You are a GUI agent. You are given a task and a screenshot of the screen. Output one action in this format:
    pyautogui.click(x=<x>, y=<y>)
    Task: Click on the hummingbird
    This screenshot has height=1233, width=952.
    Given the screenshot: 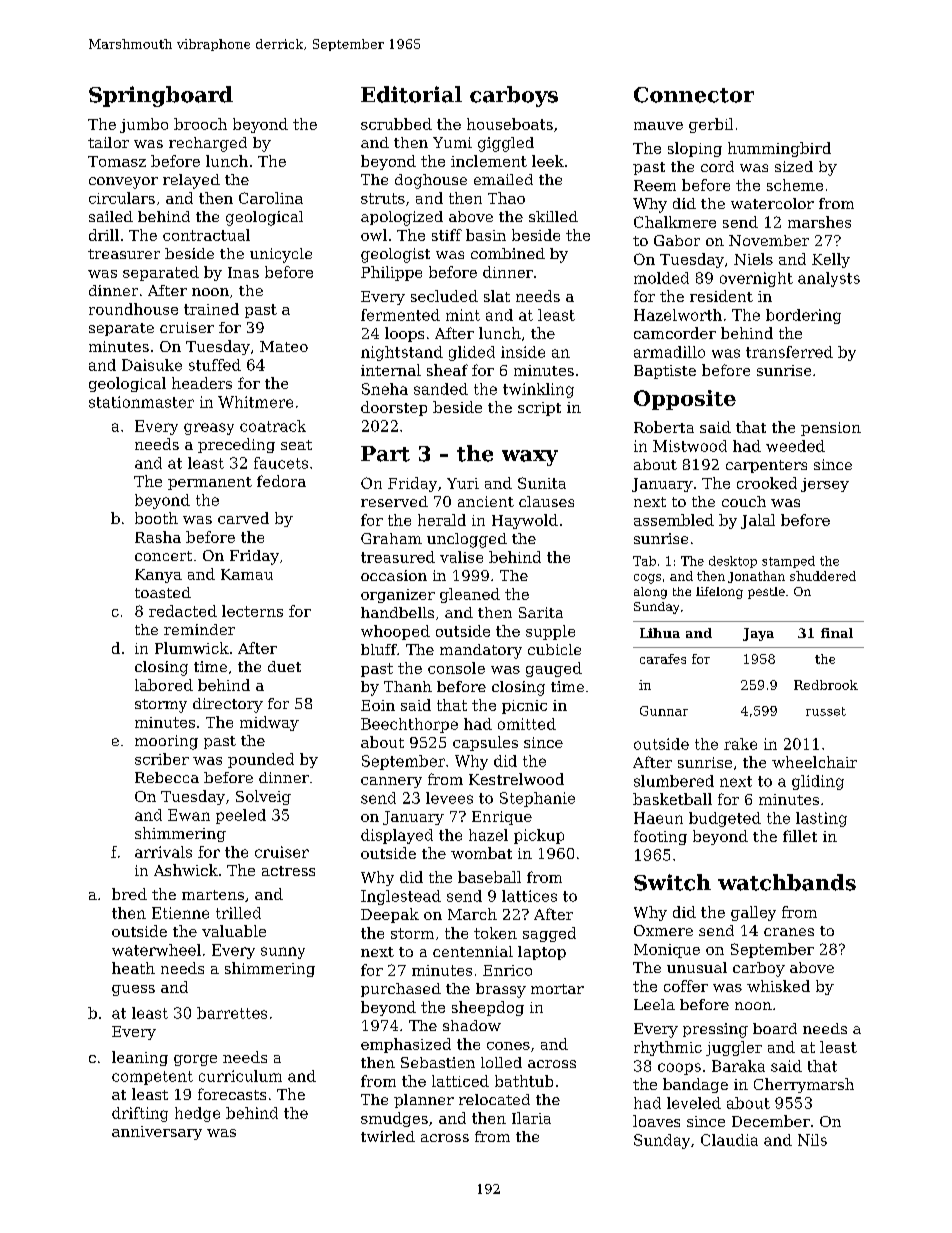 What is the action you would take?
    pyautogui.click(x=779, y=149)
